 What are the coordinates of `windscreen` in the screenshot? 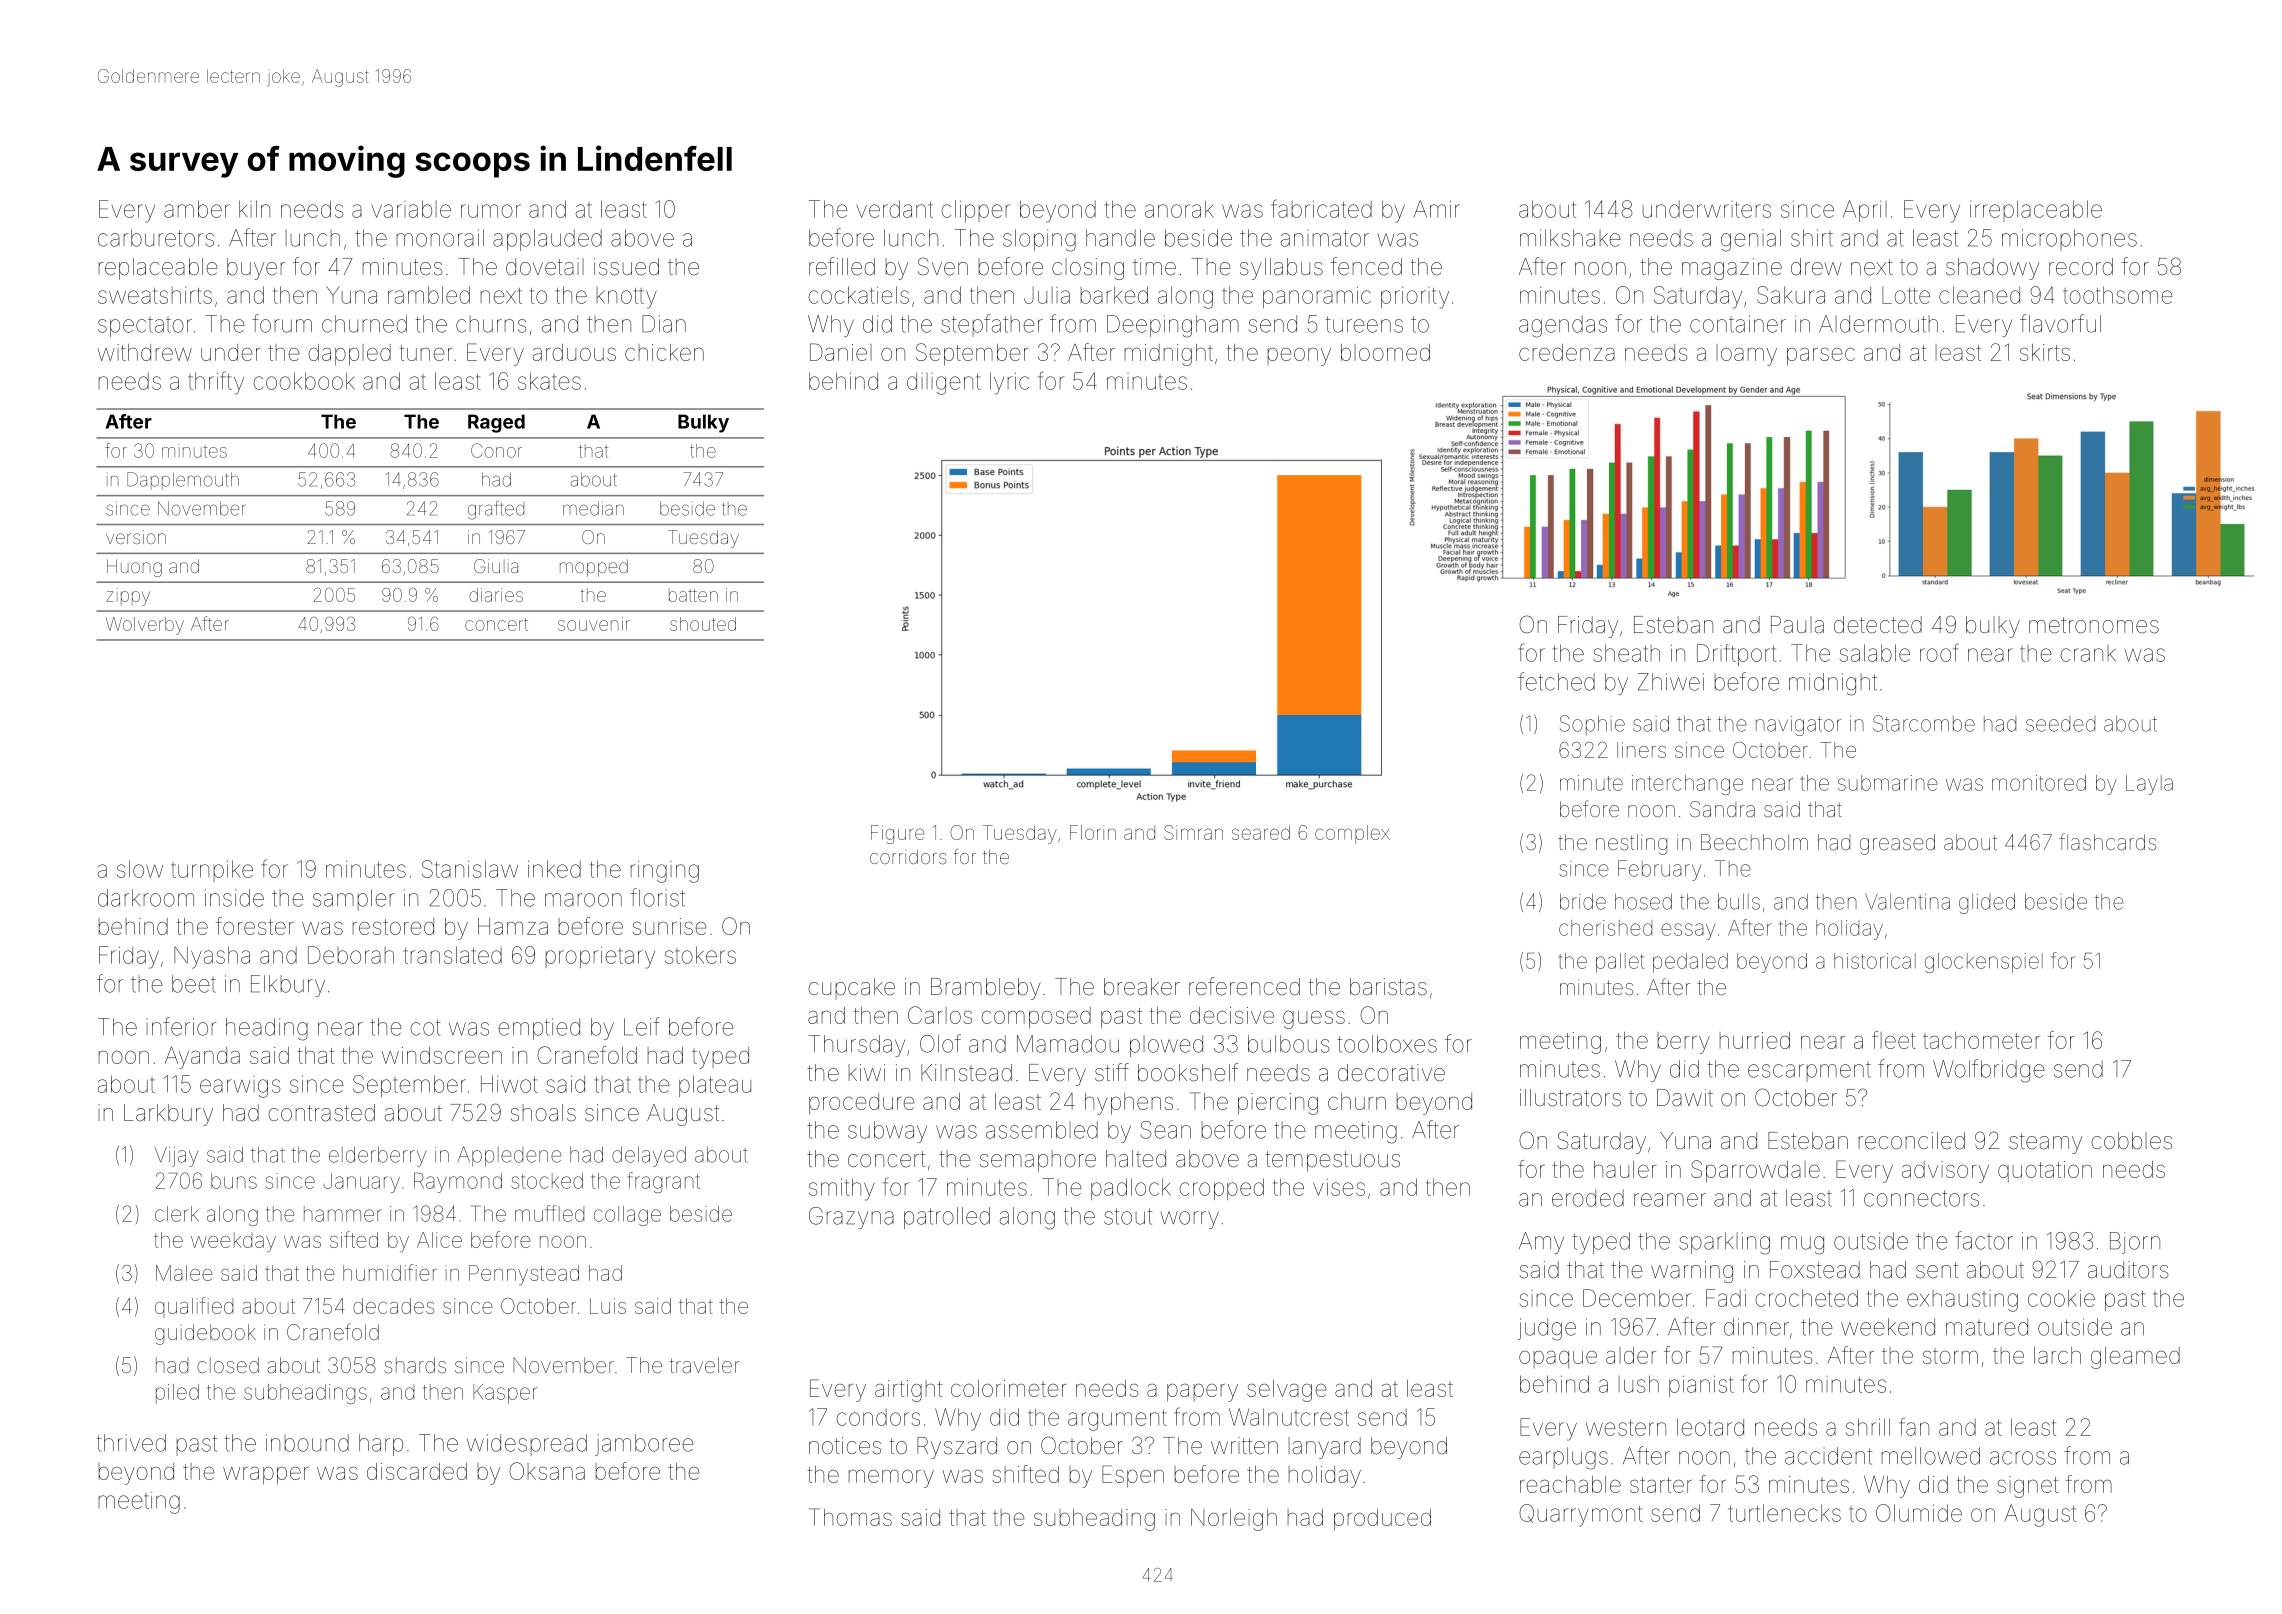 It's located at (442, 1055).
